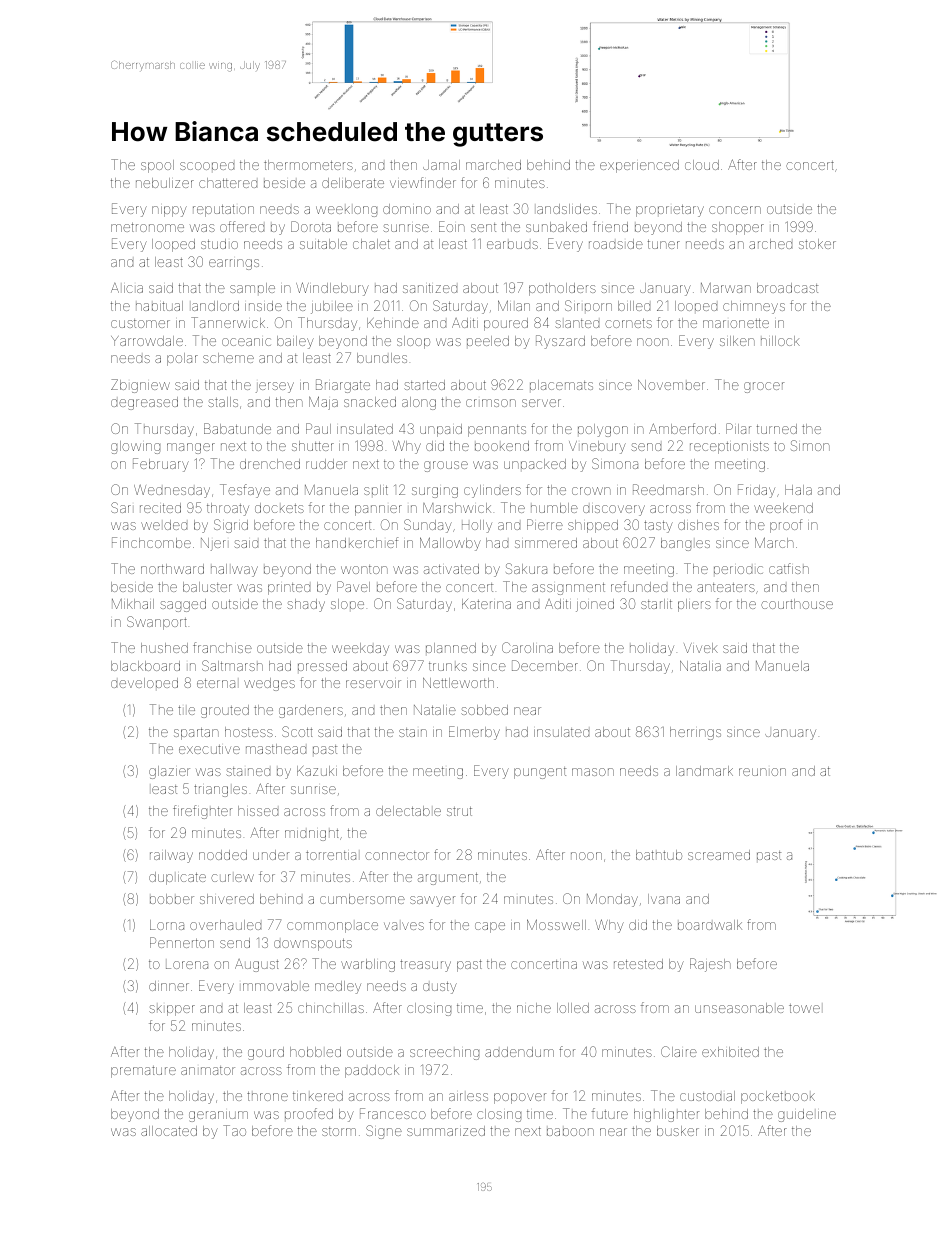 The image size is (952, 1233). Describe the element at coordinates (817, 244) in the screenshot. I see `stoker` at that location.
